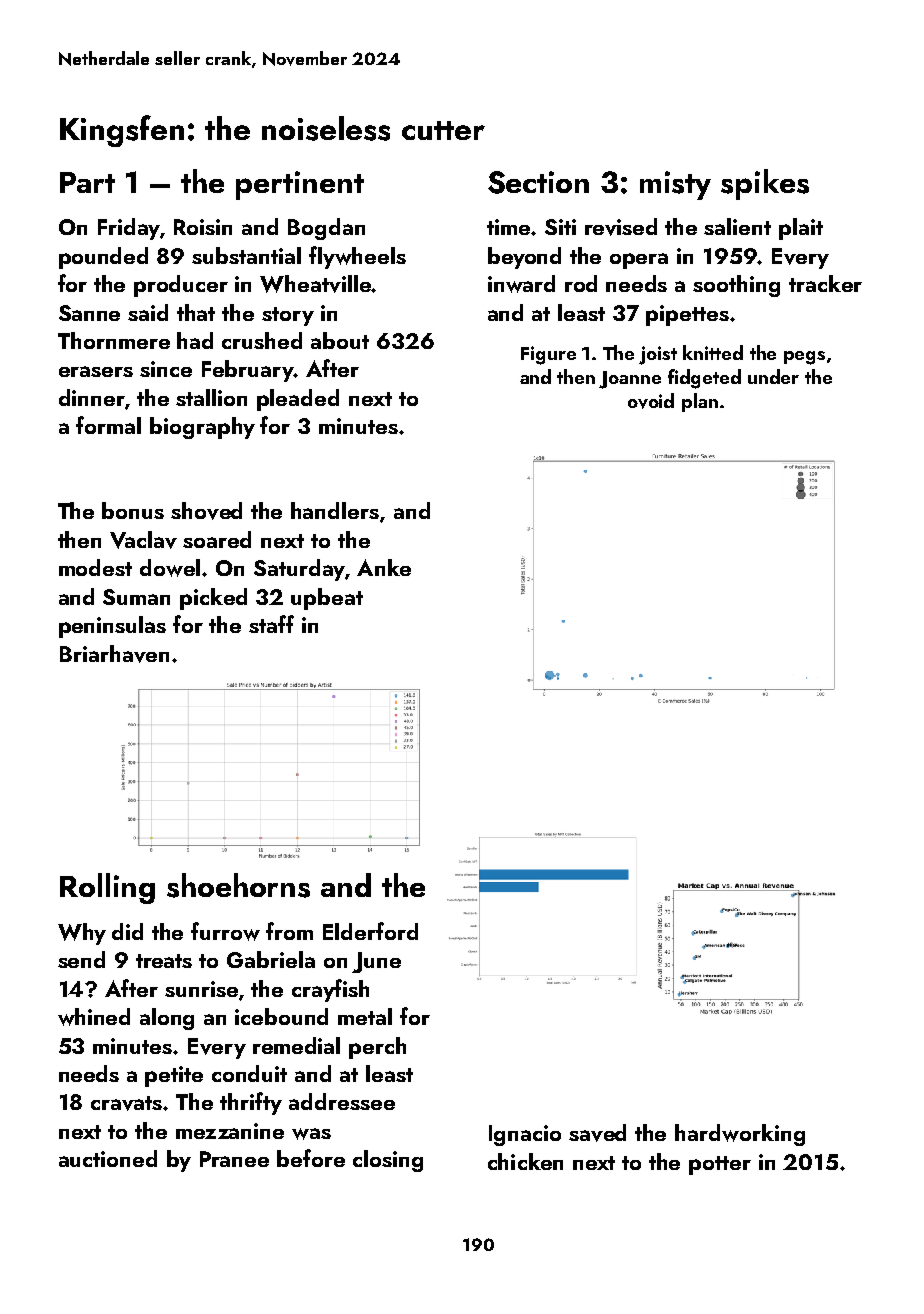 This screenshot has width=924, height=1314. What do you see at coordinates (773, 376) in the screenshot?
I see `under` at bounding box center [773, 376].
